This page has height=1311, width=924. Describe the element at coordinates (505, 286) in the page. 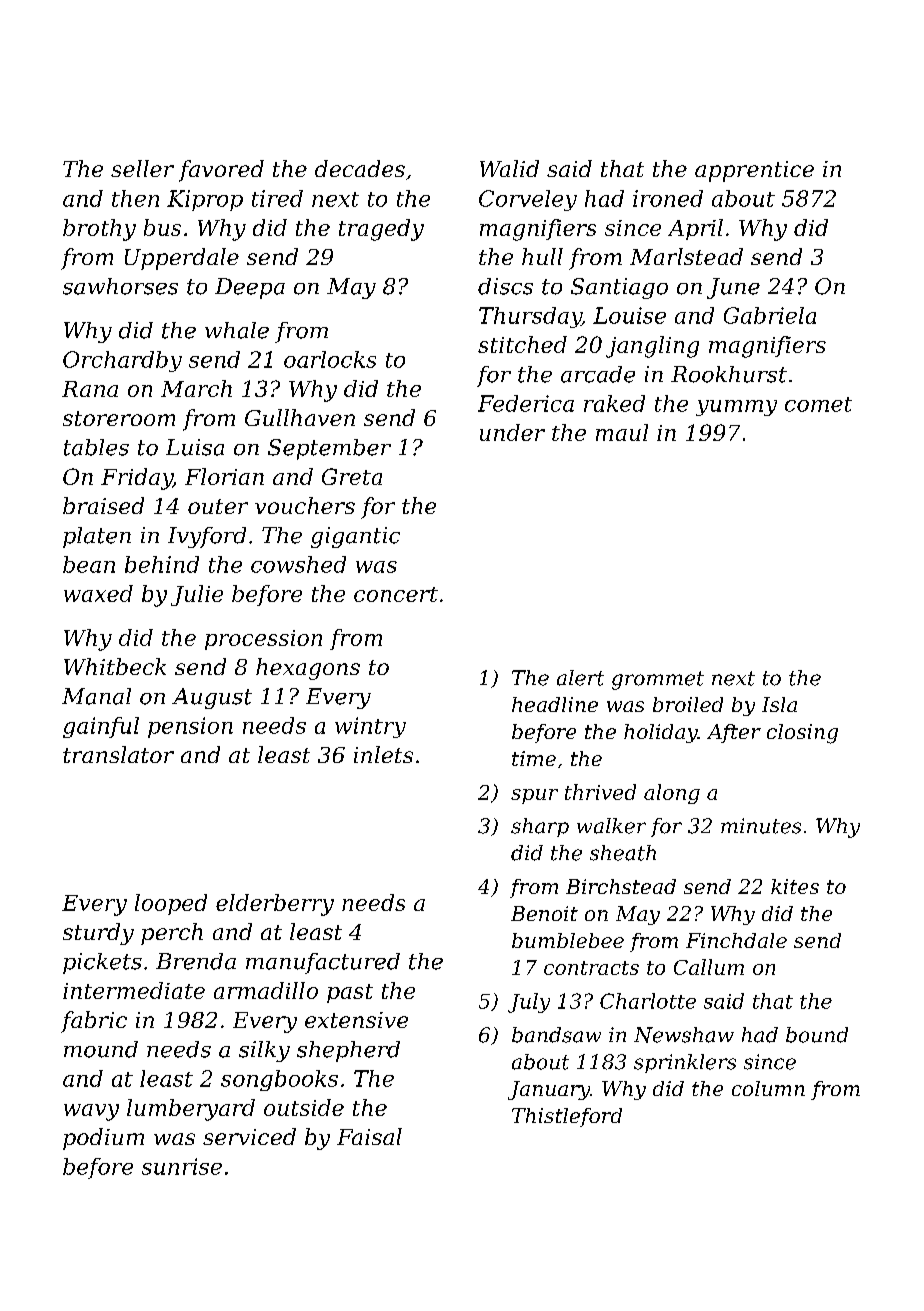

I see `discs` at that location.
